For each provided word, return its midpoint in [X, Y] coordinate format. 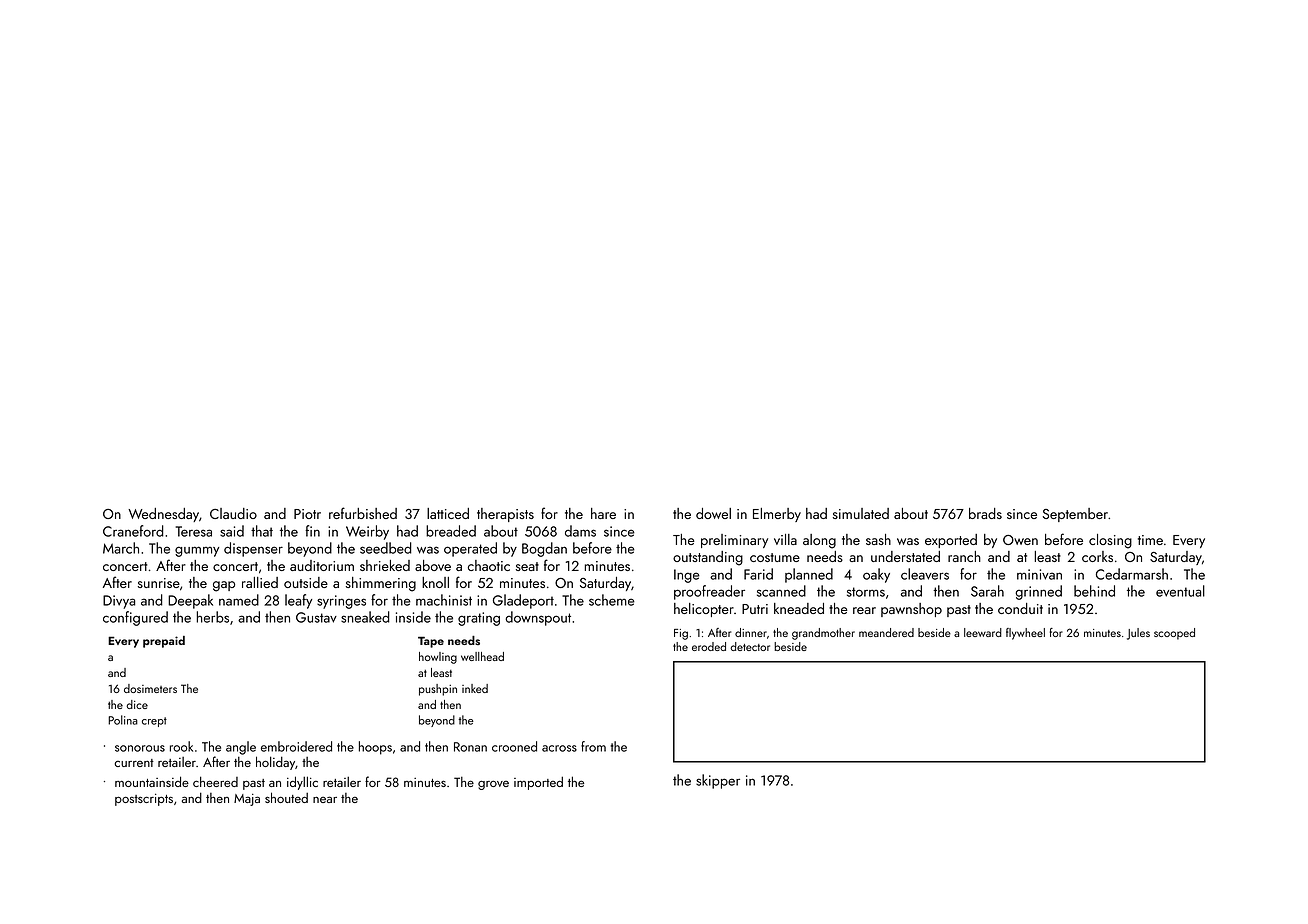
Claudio [233, 513]
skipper [718, 781]
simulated [861, 513]
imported [538, 783]
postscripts [144, 799]
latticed [448, 513]
